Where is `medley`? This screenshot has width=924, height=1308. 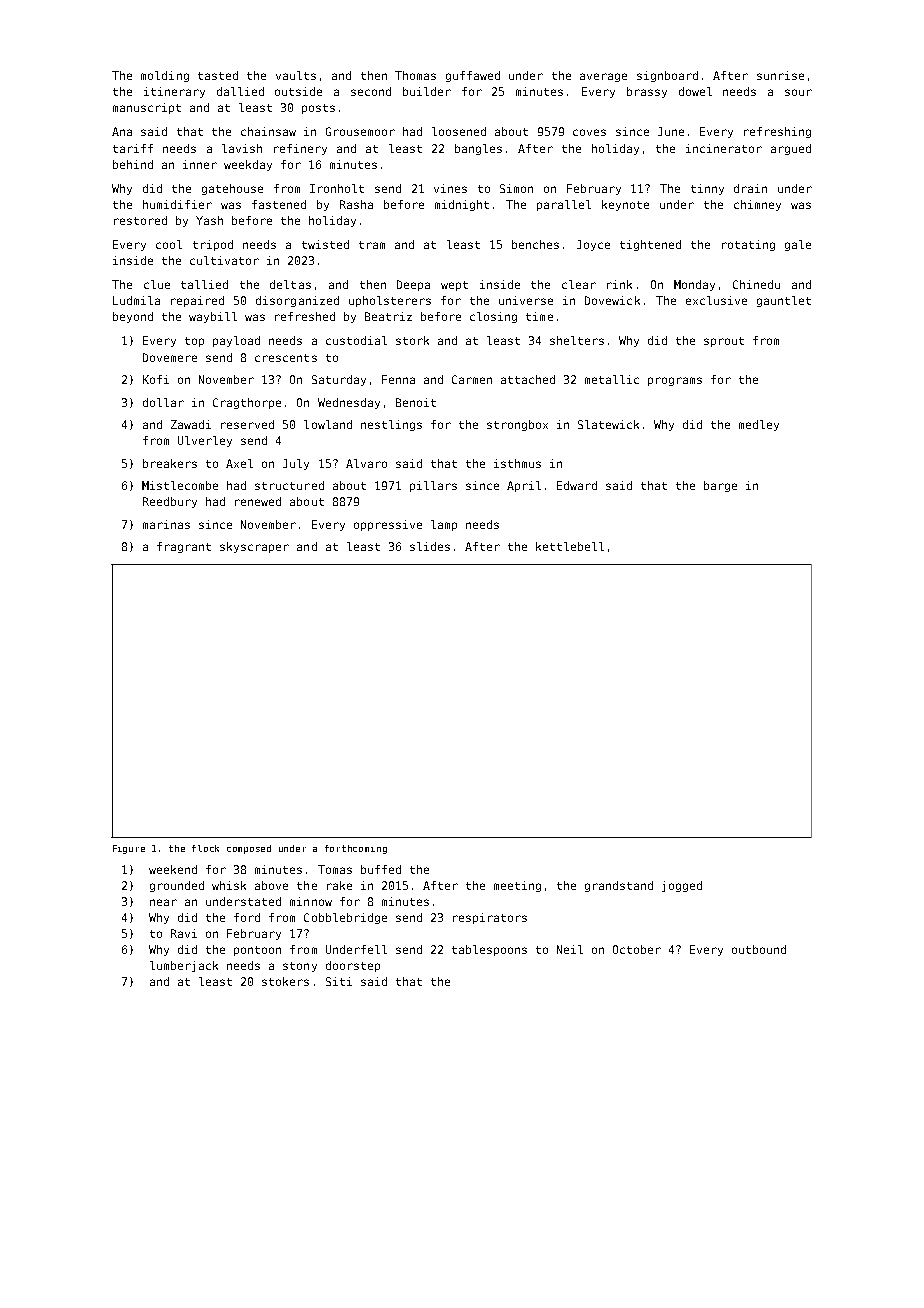
medley is located at coordinates (759, 425).
